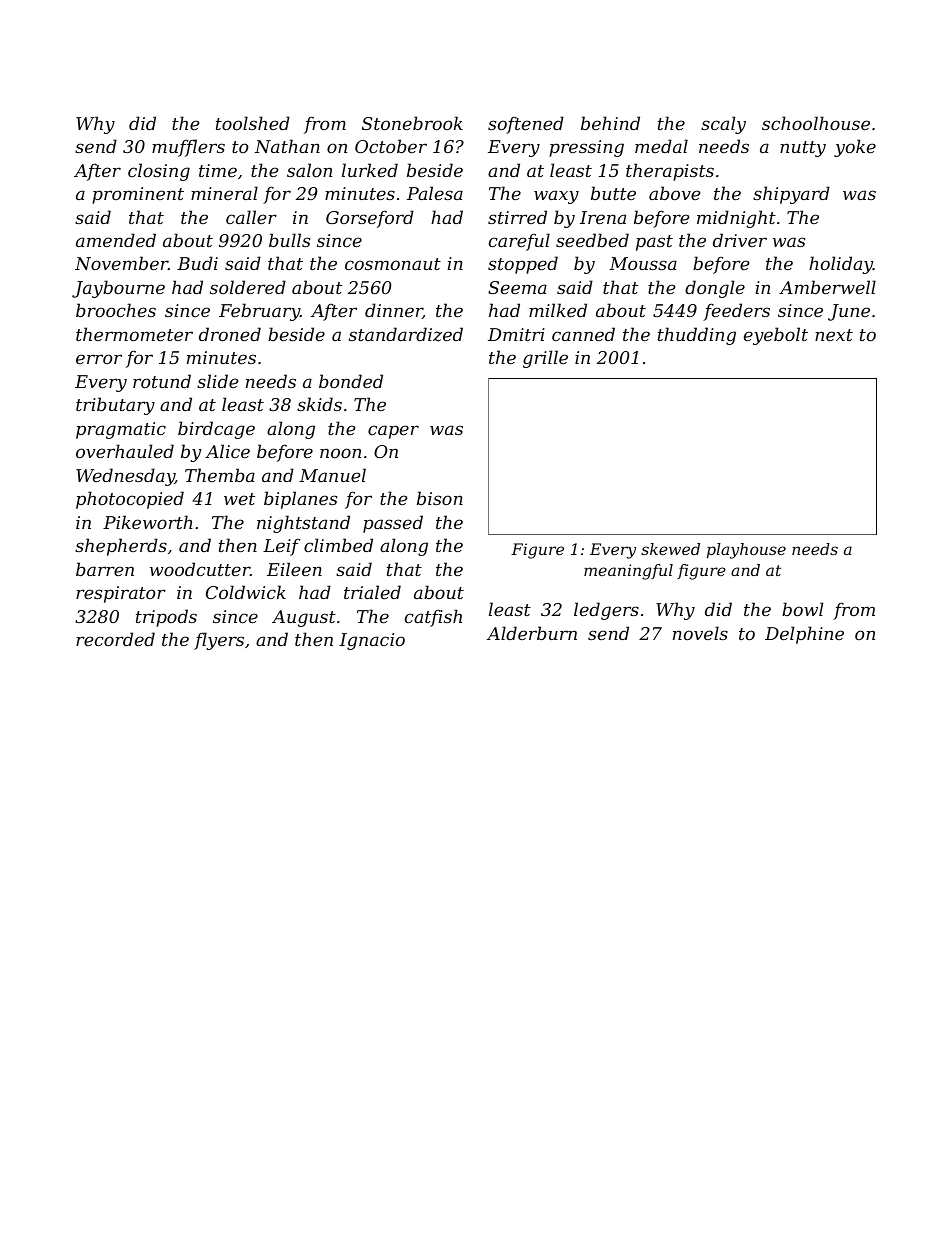 This image has height=1233, width=952. Describe the element at coordinates (372, 592) in the image. I see `trialed` at that location.
